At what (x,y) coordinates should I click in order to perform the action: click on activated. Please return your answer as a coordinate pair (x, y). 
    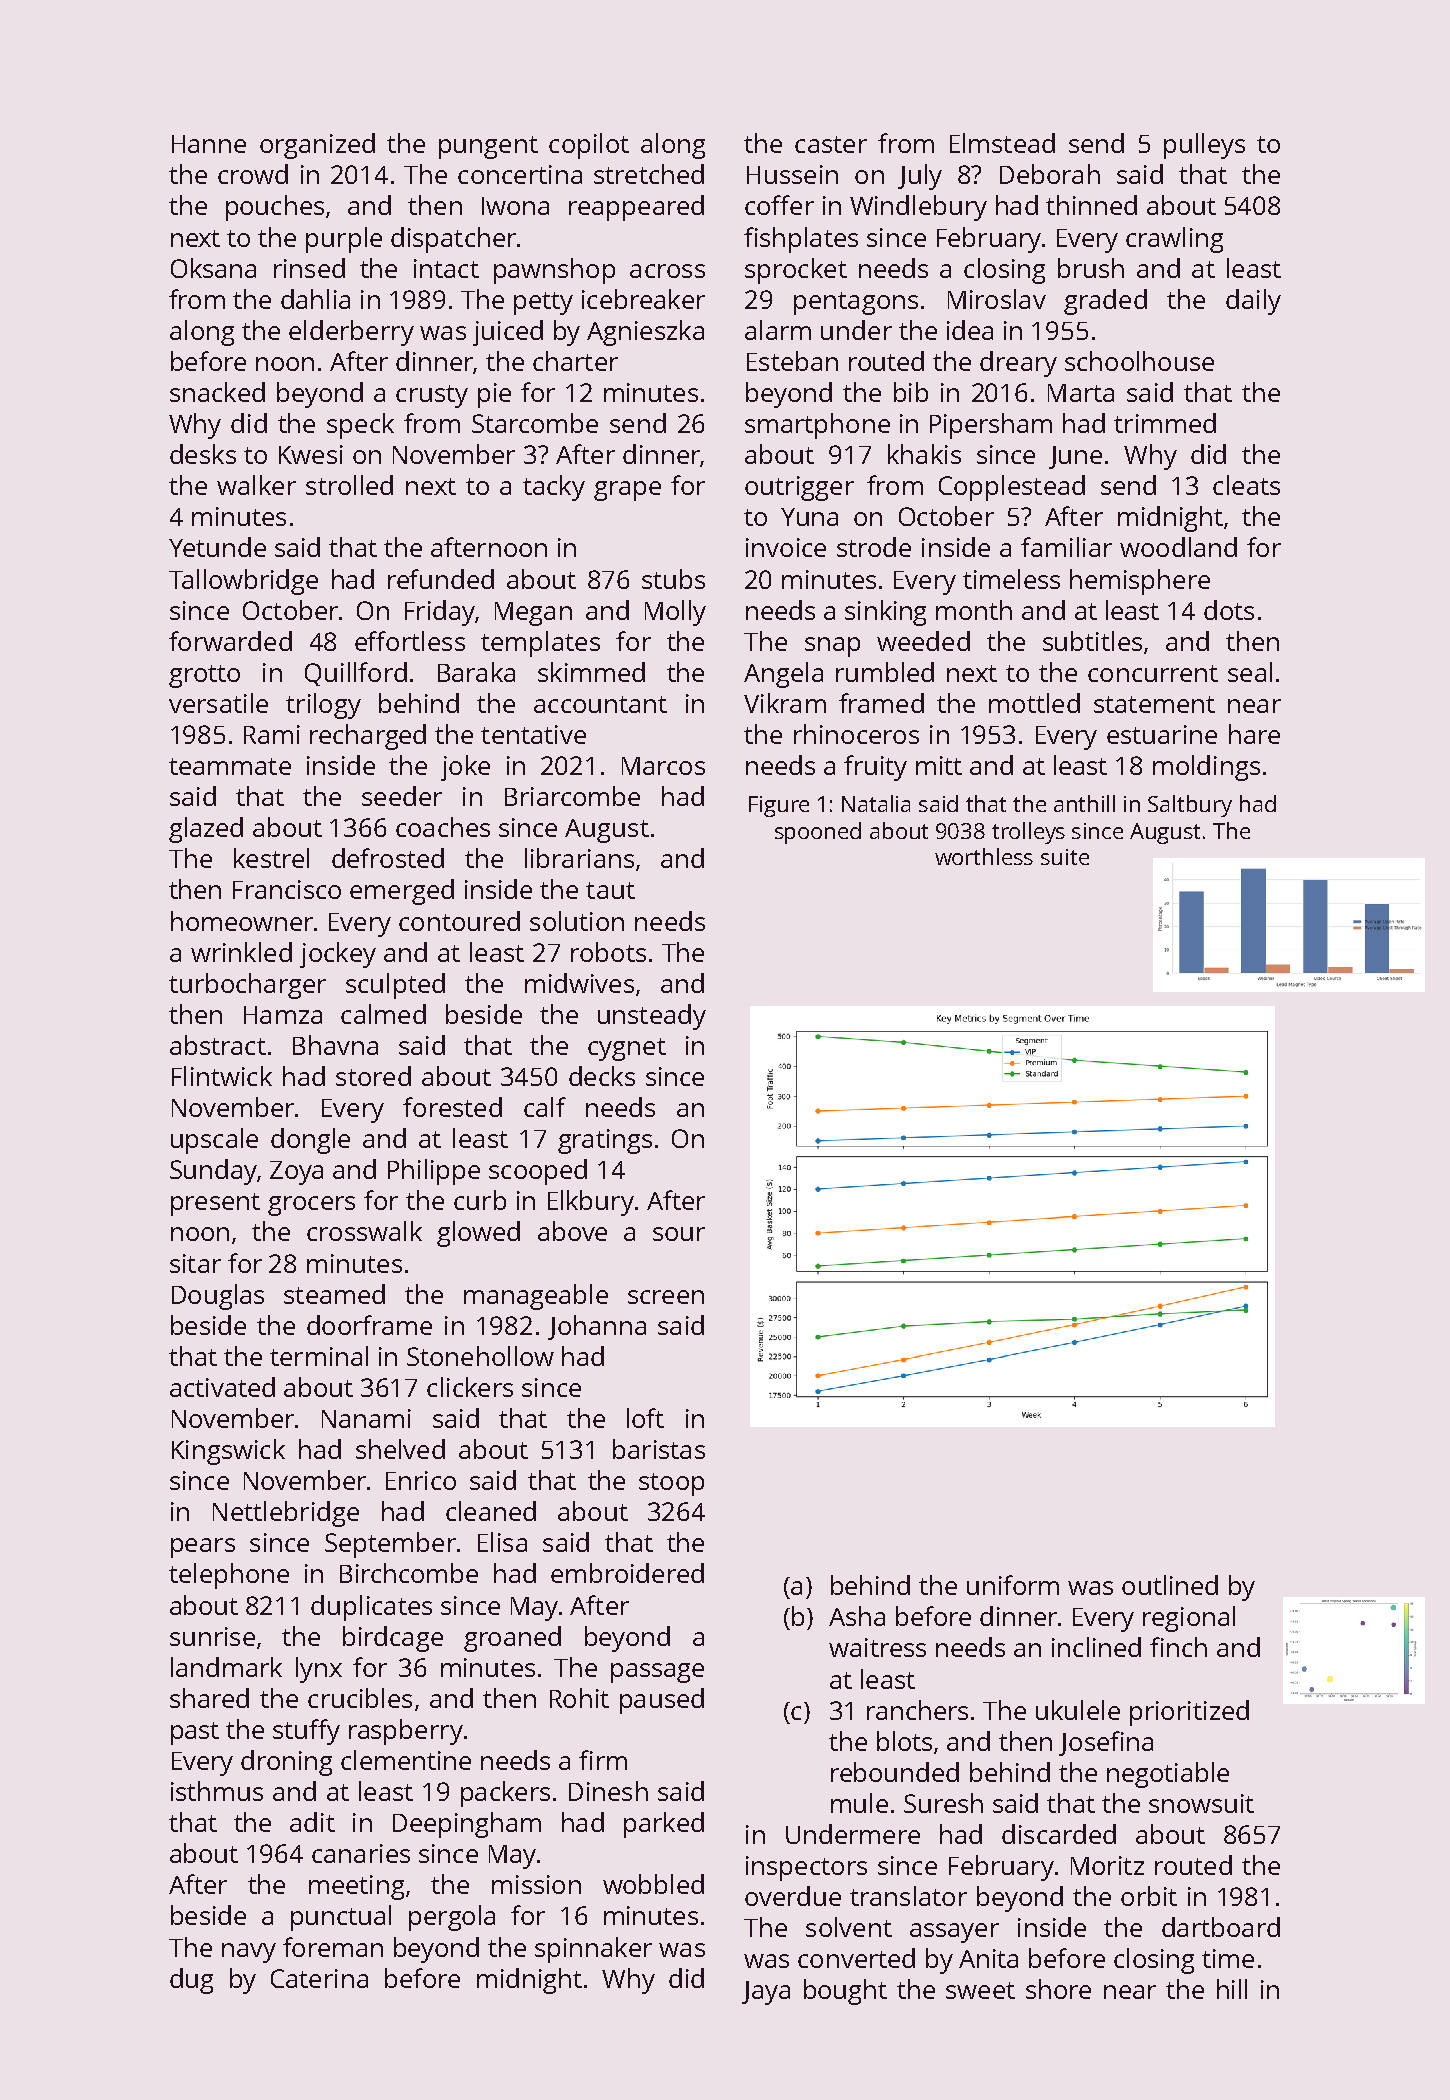
    Looking at the image, I should click on (222, 1387).
